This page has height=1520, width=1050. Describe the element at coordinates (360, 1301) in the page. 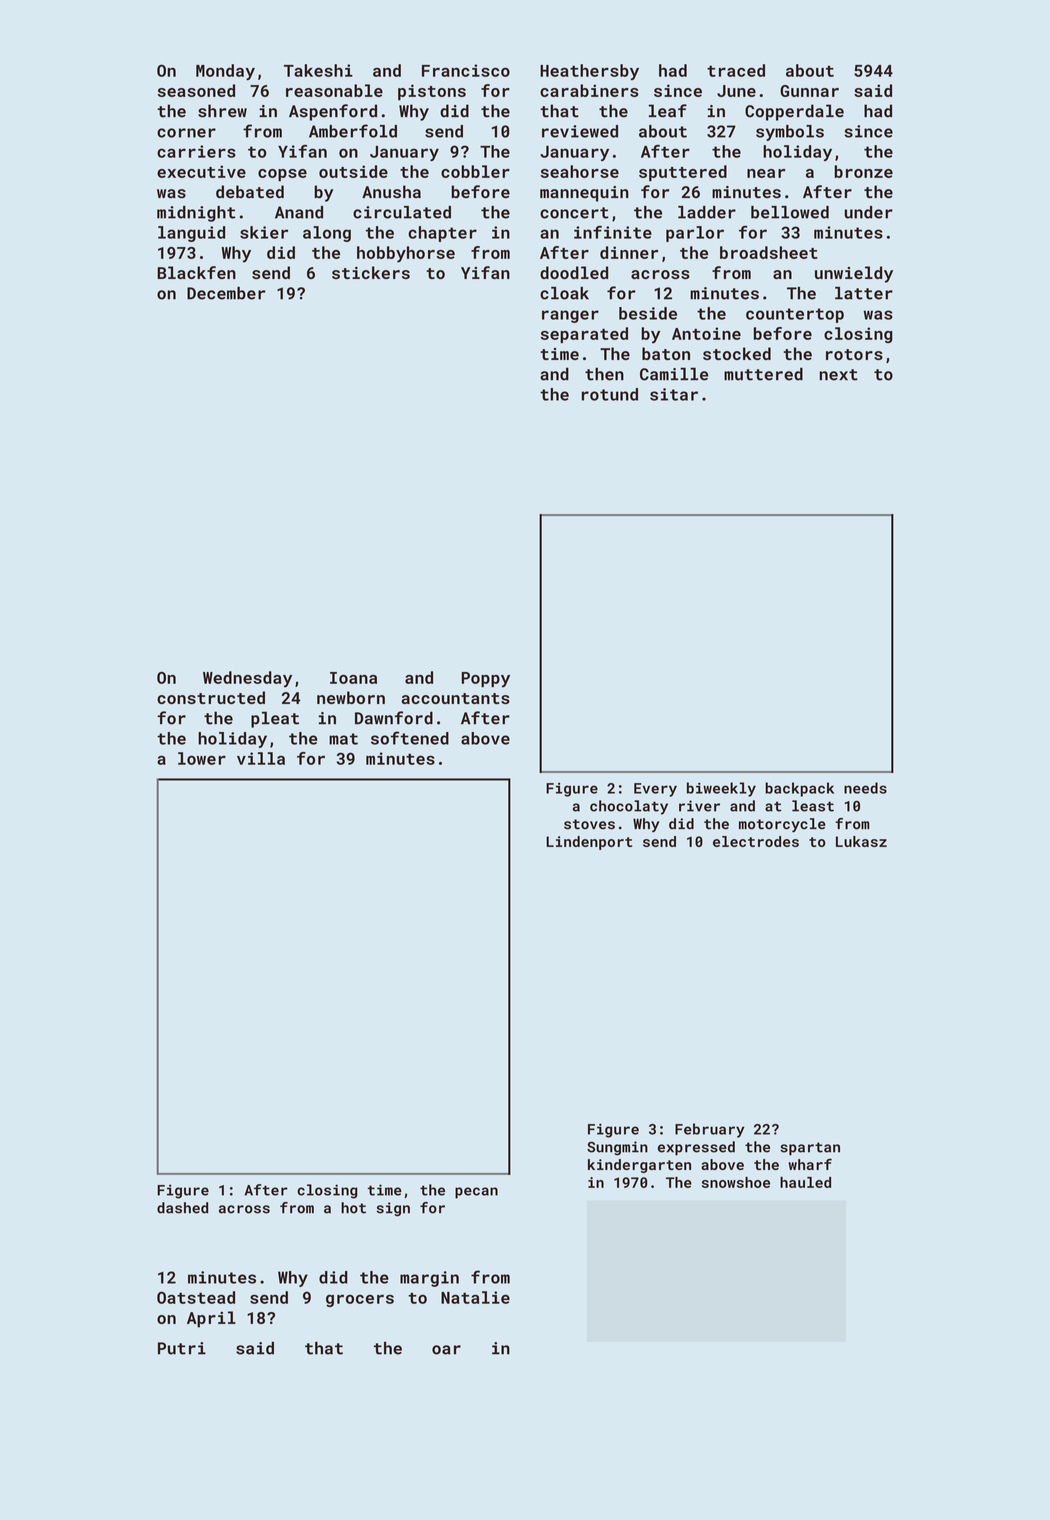

I see `grocers` at that location.
